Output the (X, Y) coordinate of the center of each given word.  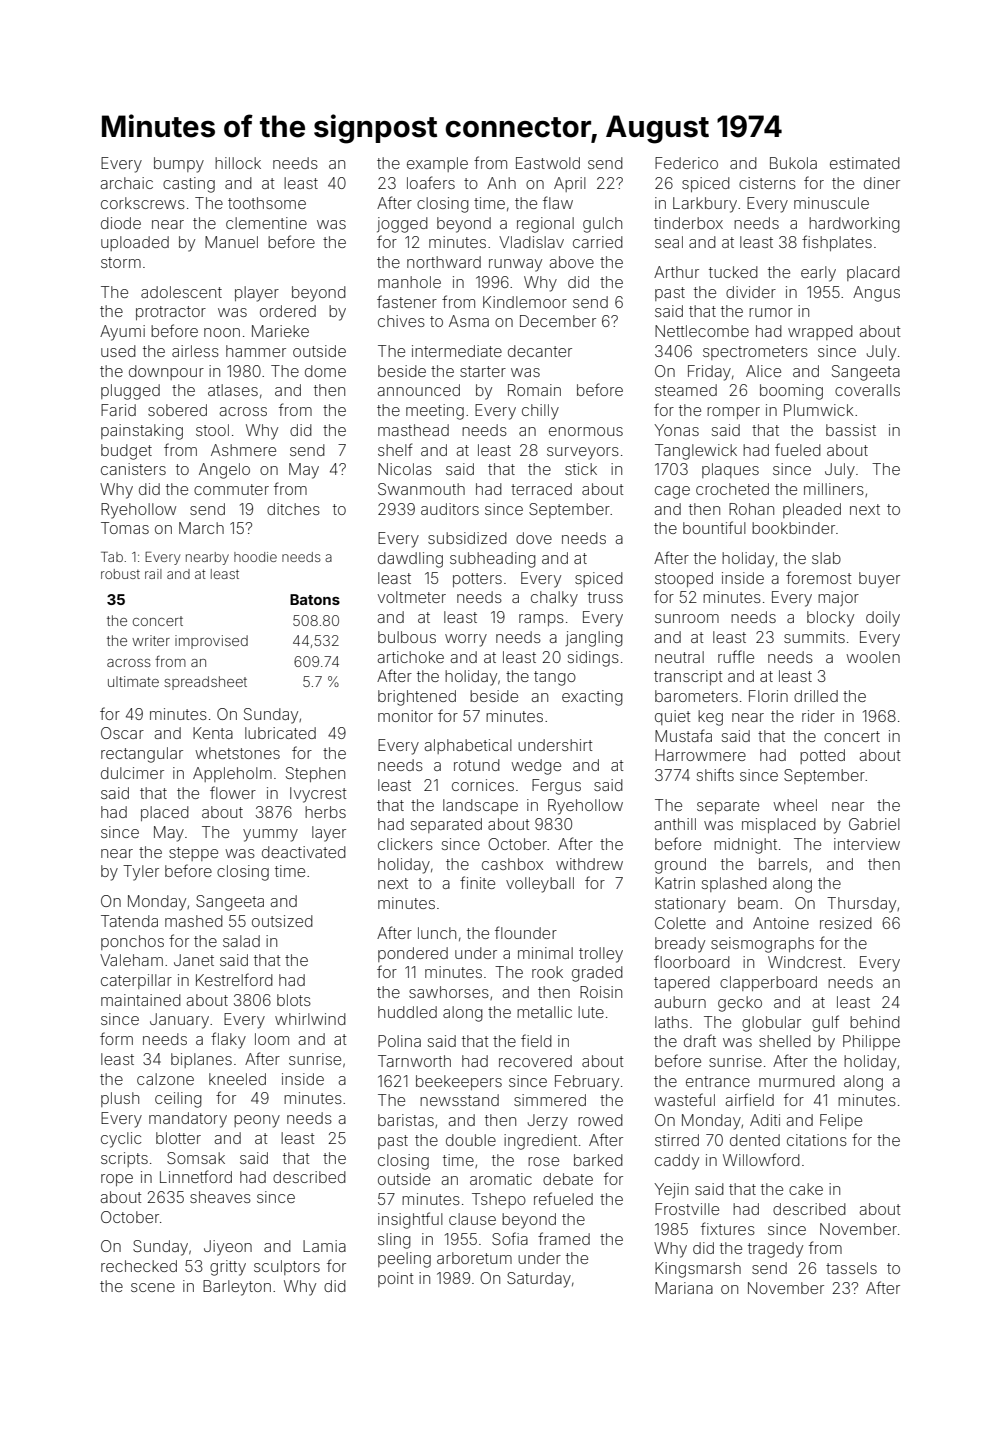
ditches (293, 509)
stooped (684, 579)
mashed (194, 921)
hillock (238, 163)
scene (153, 1287)
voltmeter (412, 597)
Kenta (213, 733)
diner (882, 183)
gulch (602, 225)
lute (591, 1012)
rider (818, 716)
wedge (536, 767)
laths (671, 1022)
